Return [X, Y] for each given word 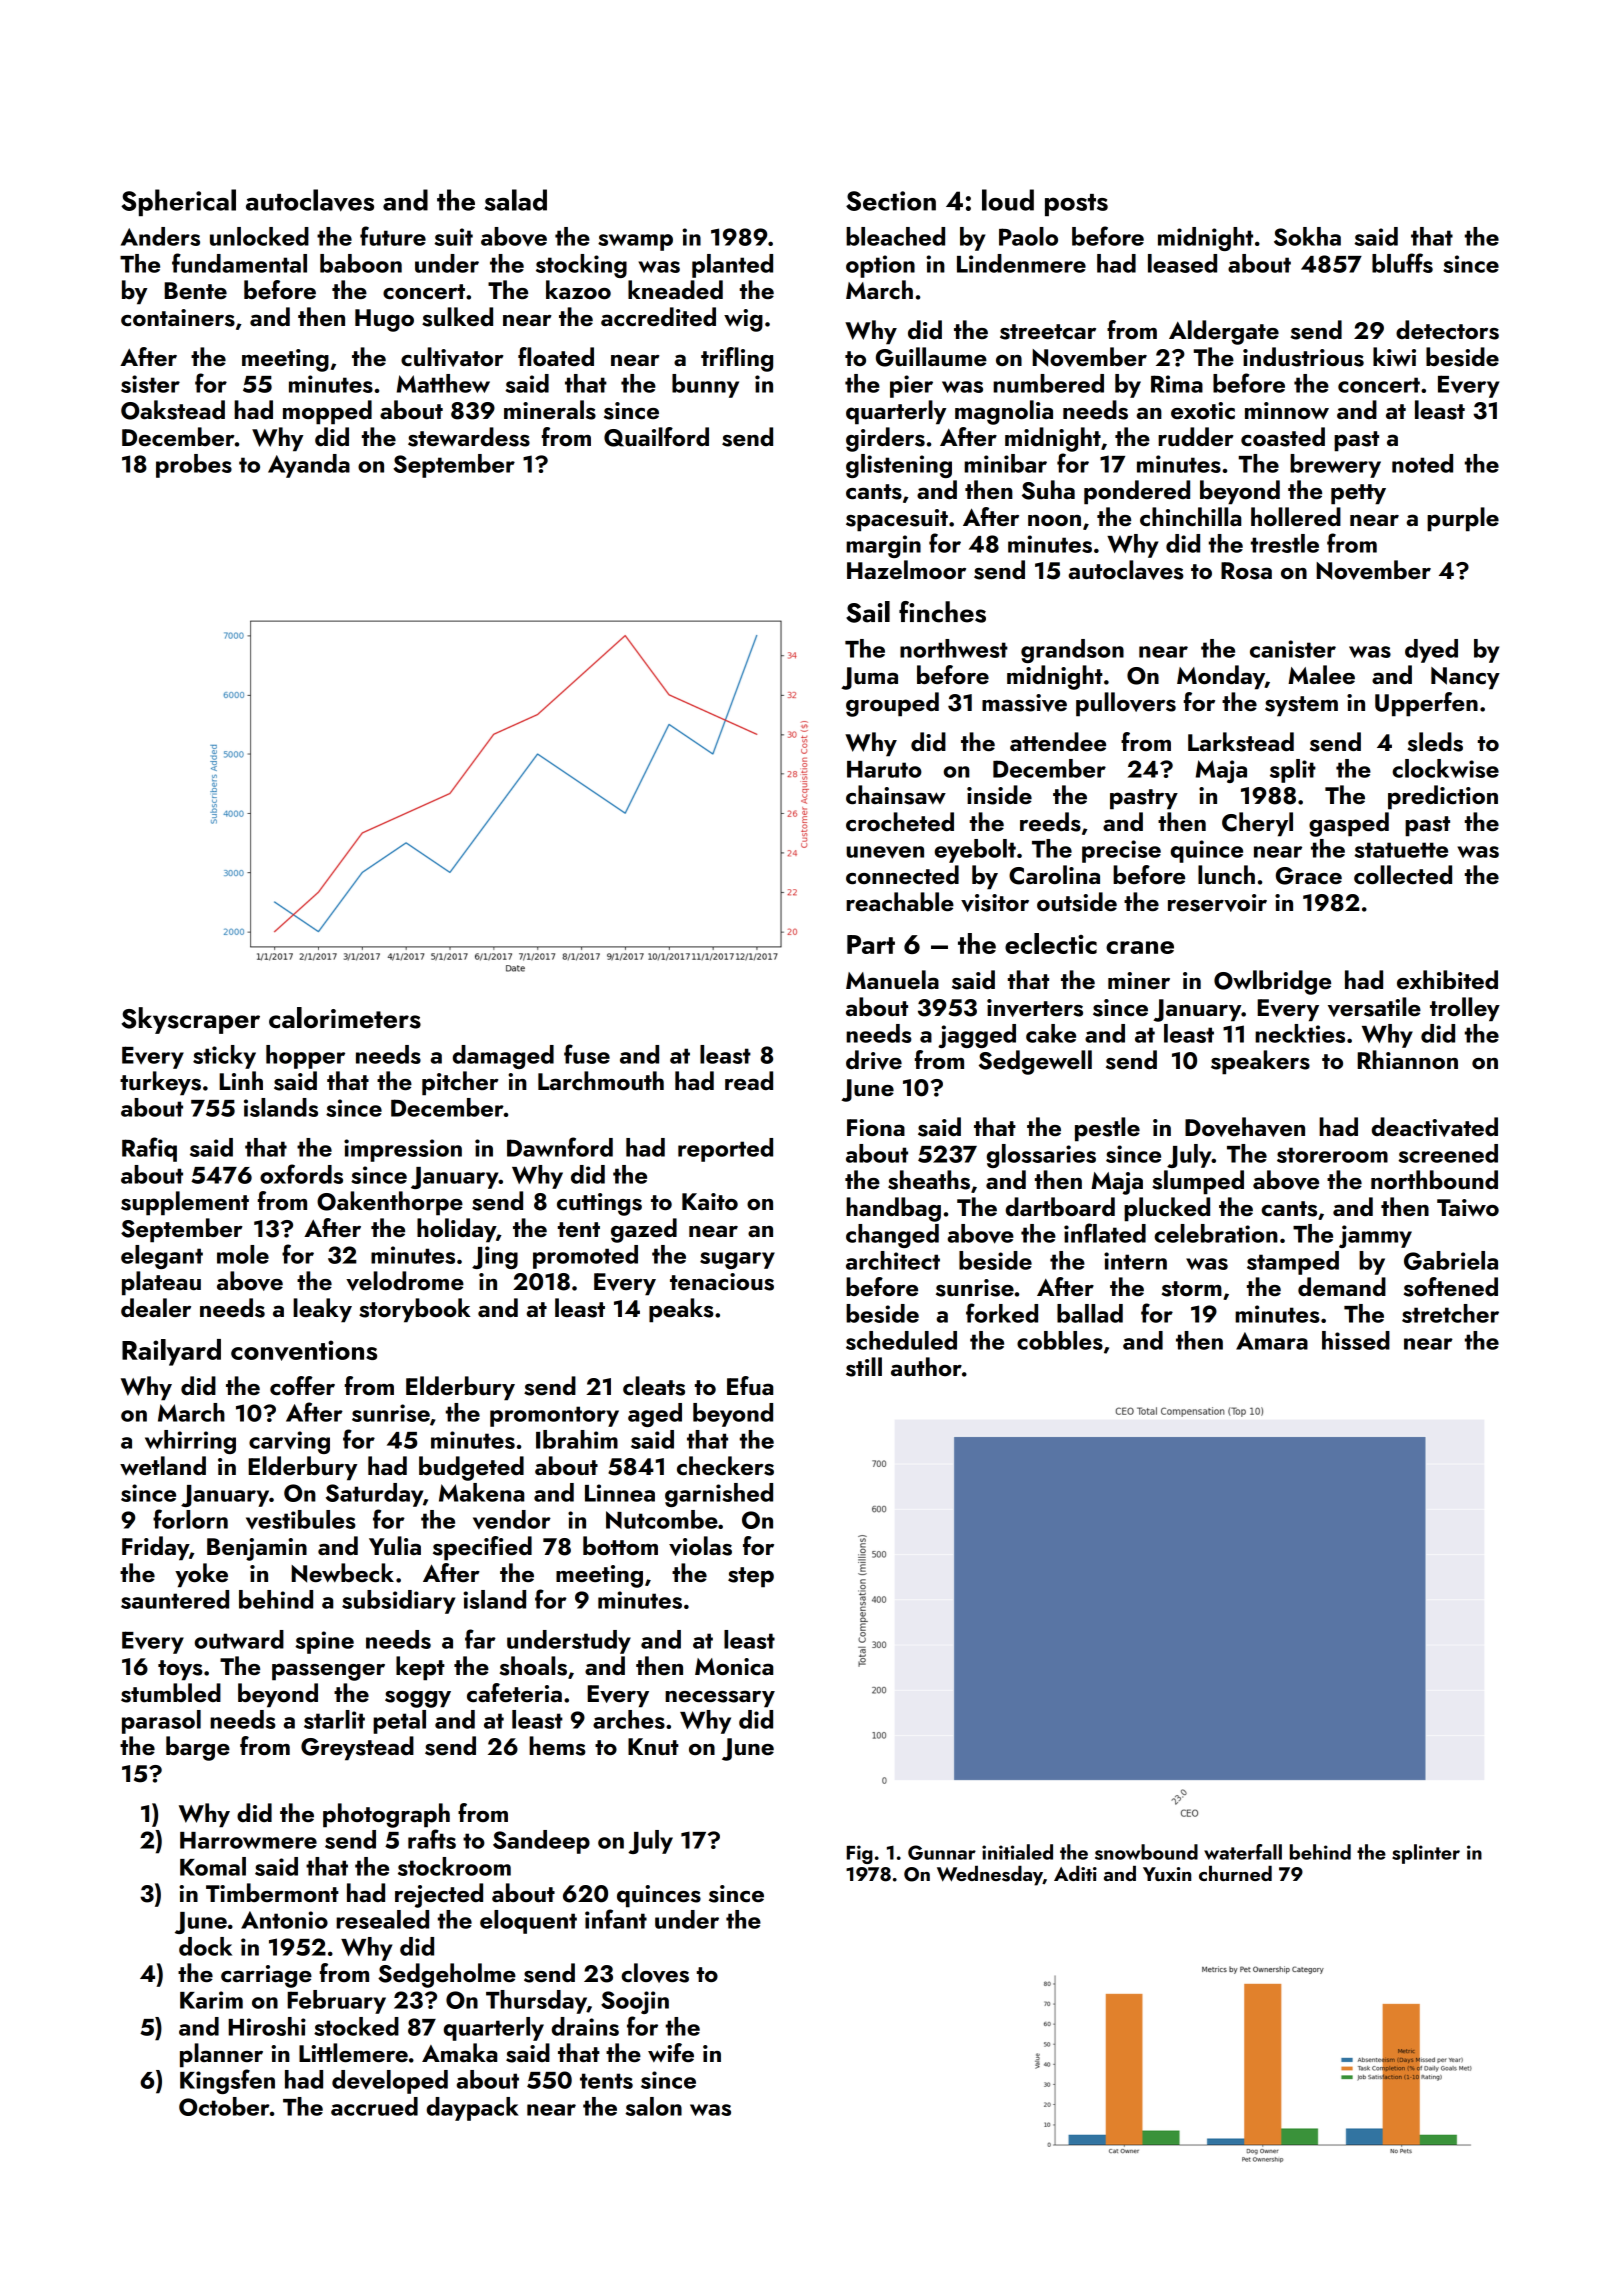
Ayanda [309, 466]
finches [942, 612]
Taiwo [1468, 1207]
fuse [587, 1054]
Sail [868, 612]
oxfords [301, 1174]
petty [1358, 494]
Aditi [1075, 1873]
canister [1293, 649]
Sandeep [541, 1842]
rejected [439, 1895]
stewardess [469, 437]
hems [557, 1746]
